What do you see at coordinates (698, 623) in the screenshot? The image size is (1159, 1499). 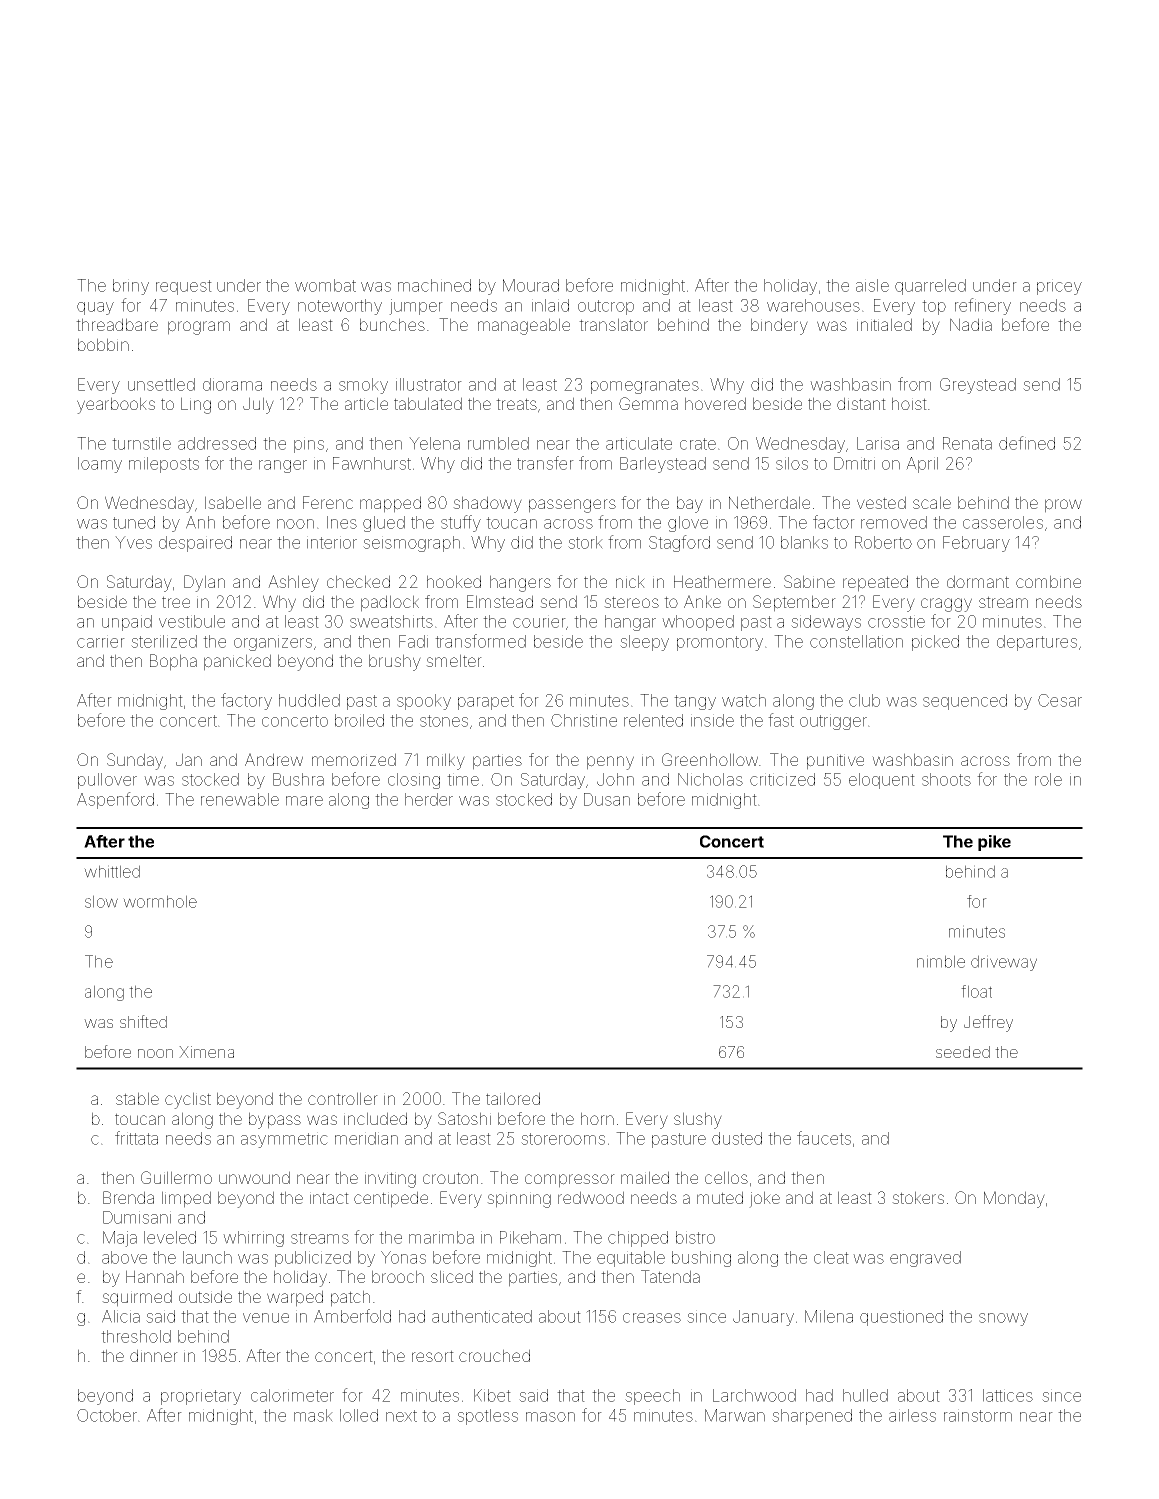 I see `whooped` at bounding box center [698, 623].
